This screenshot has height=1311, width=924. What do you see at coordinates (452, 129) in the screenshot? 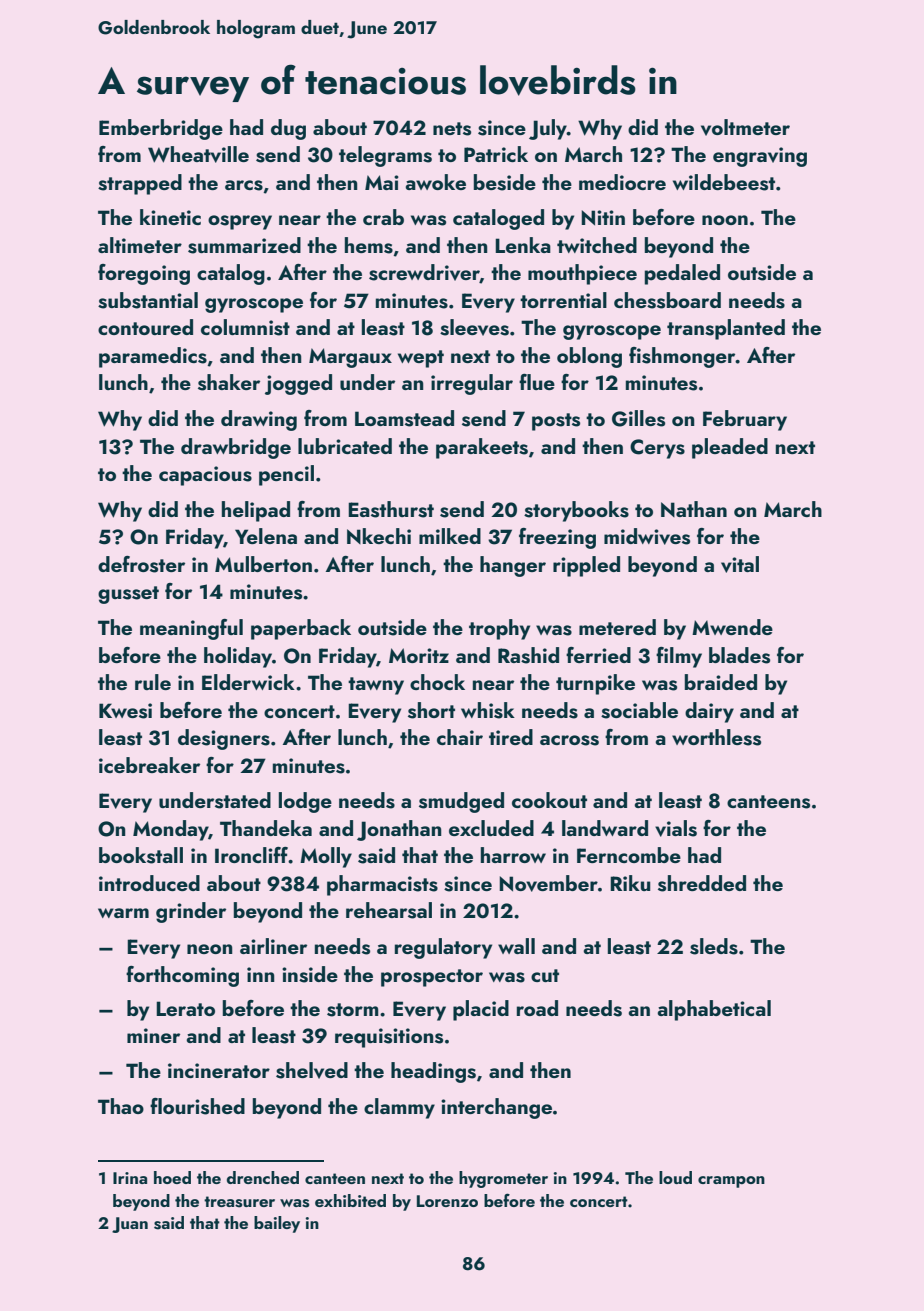
I see `nets` at bounding box center [452, 129].
